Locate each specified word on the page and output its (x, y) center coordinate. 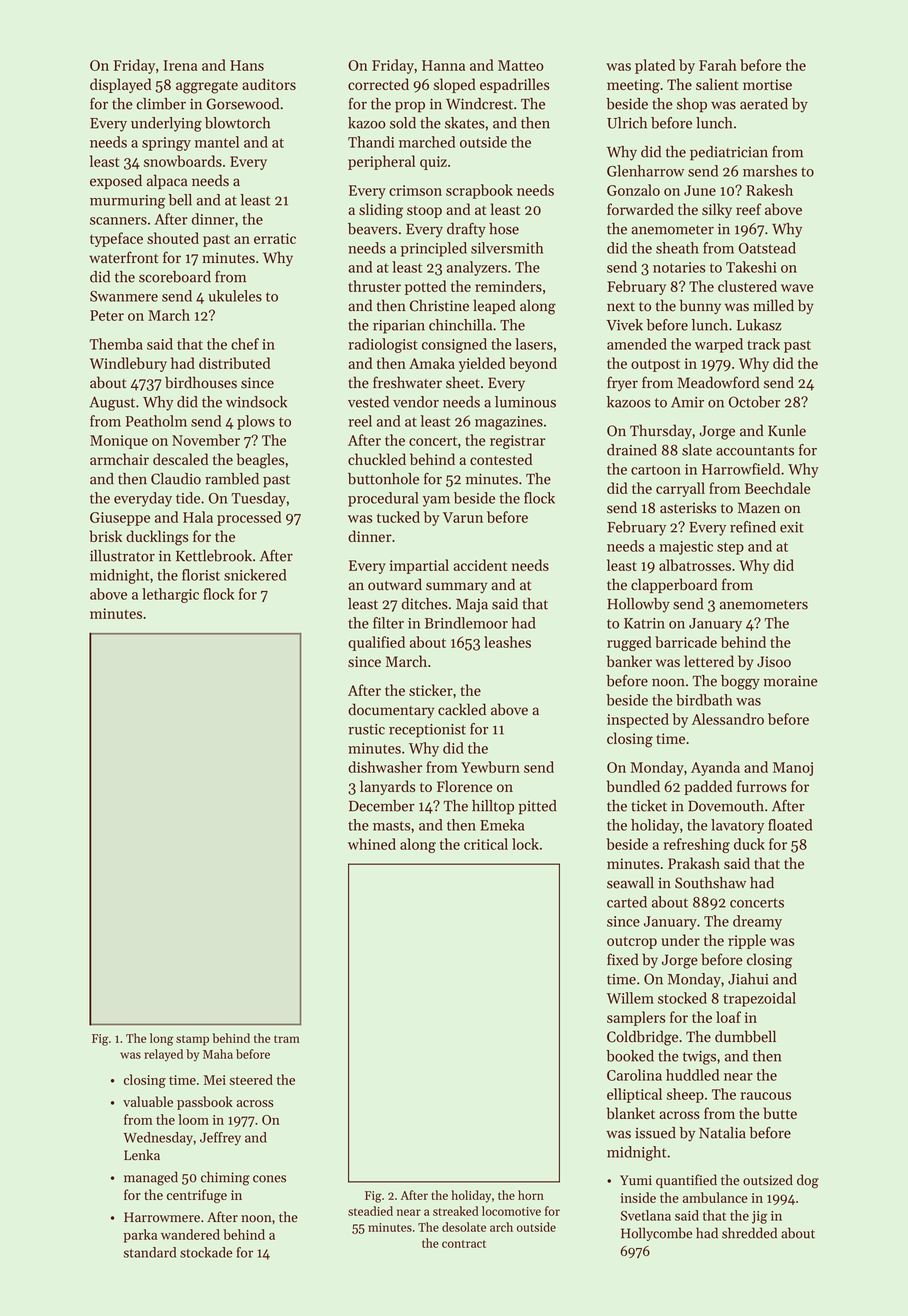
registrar (517, 442)
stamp (192, 1040)
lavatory (737, 826)
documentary (391, 710)
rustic (366, 729)
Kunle (787, 430)
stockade (206, 1252)
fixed (623, 959)
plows (256, 422)
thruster (374, 286)
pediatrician (729, 153)
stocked (682, 998)
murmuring (127, 202)
